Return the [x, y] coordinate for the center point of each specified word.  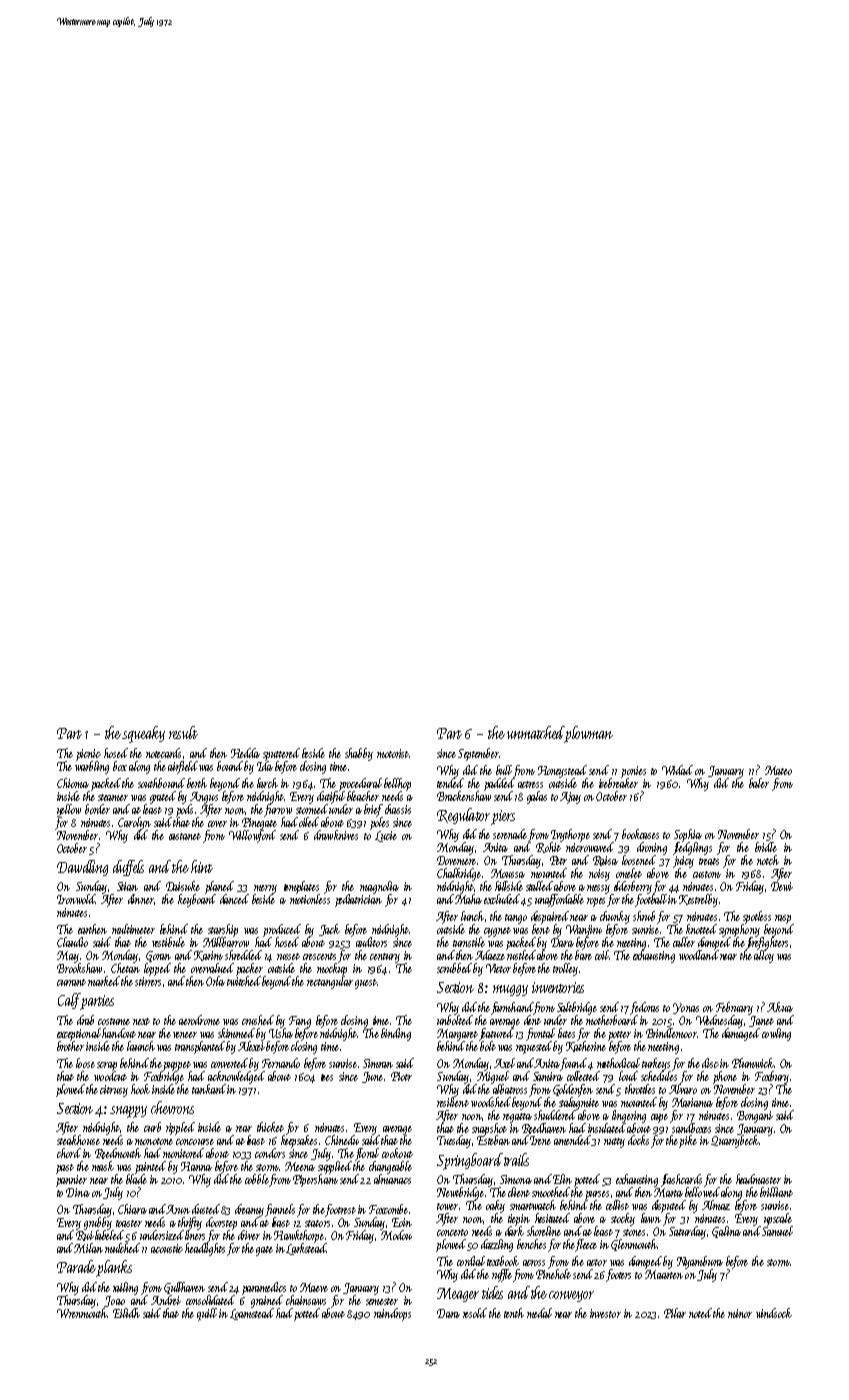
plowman [589, 734]
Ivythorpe [570, 835]
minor [740, 1313]
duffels [128, 868]
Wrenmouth [82, 1312]
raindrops [392, 1314]
